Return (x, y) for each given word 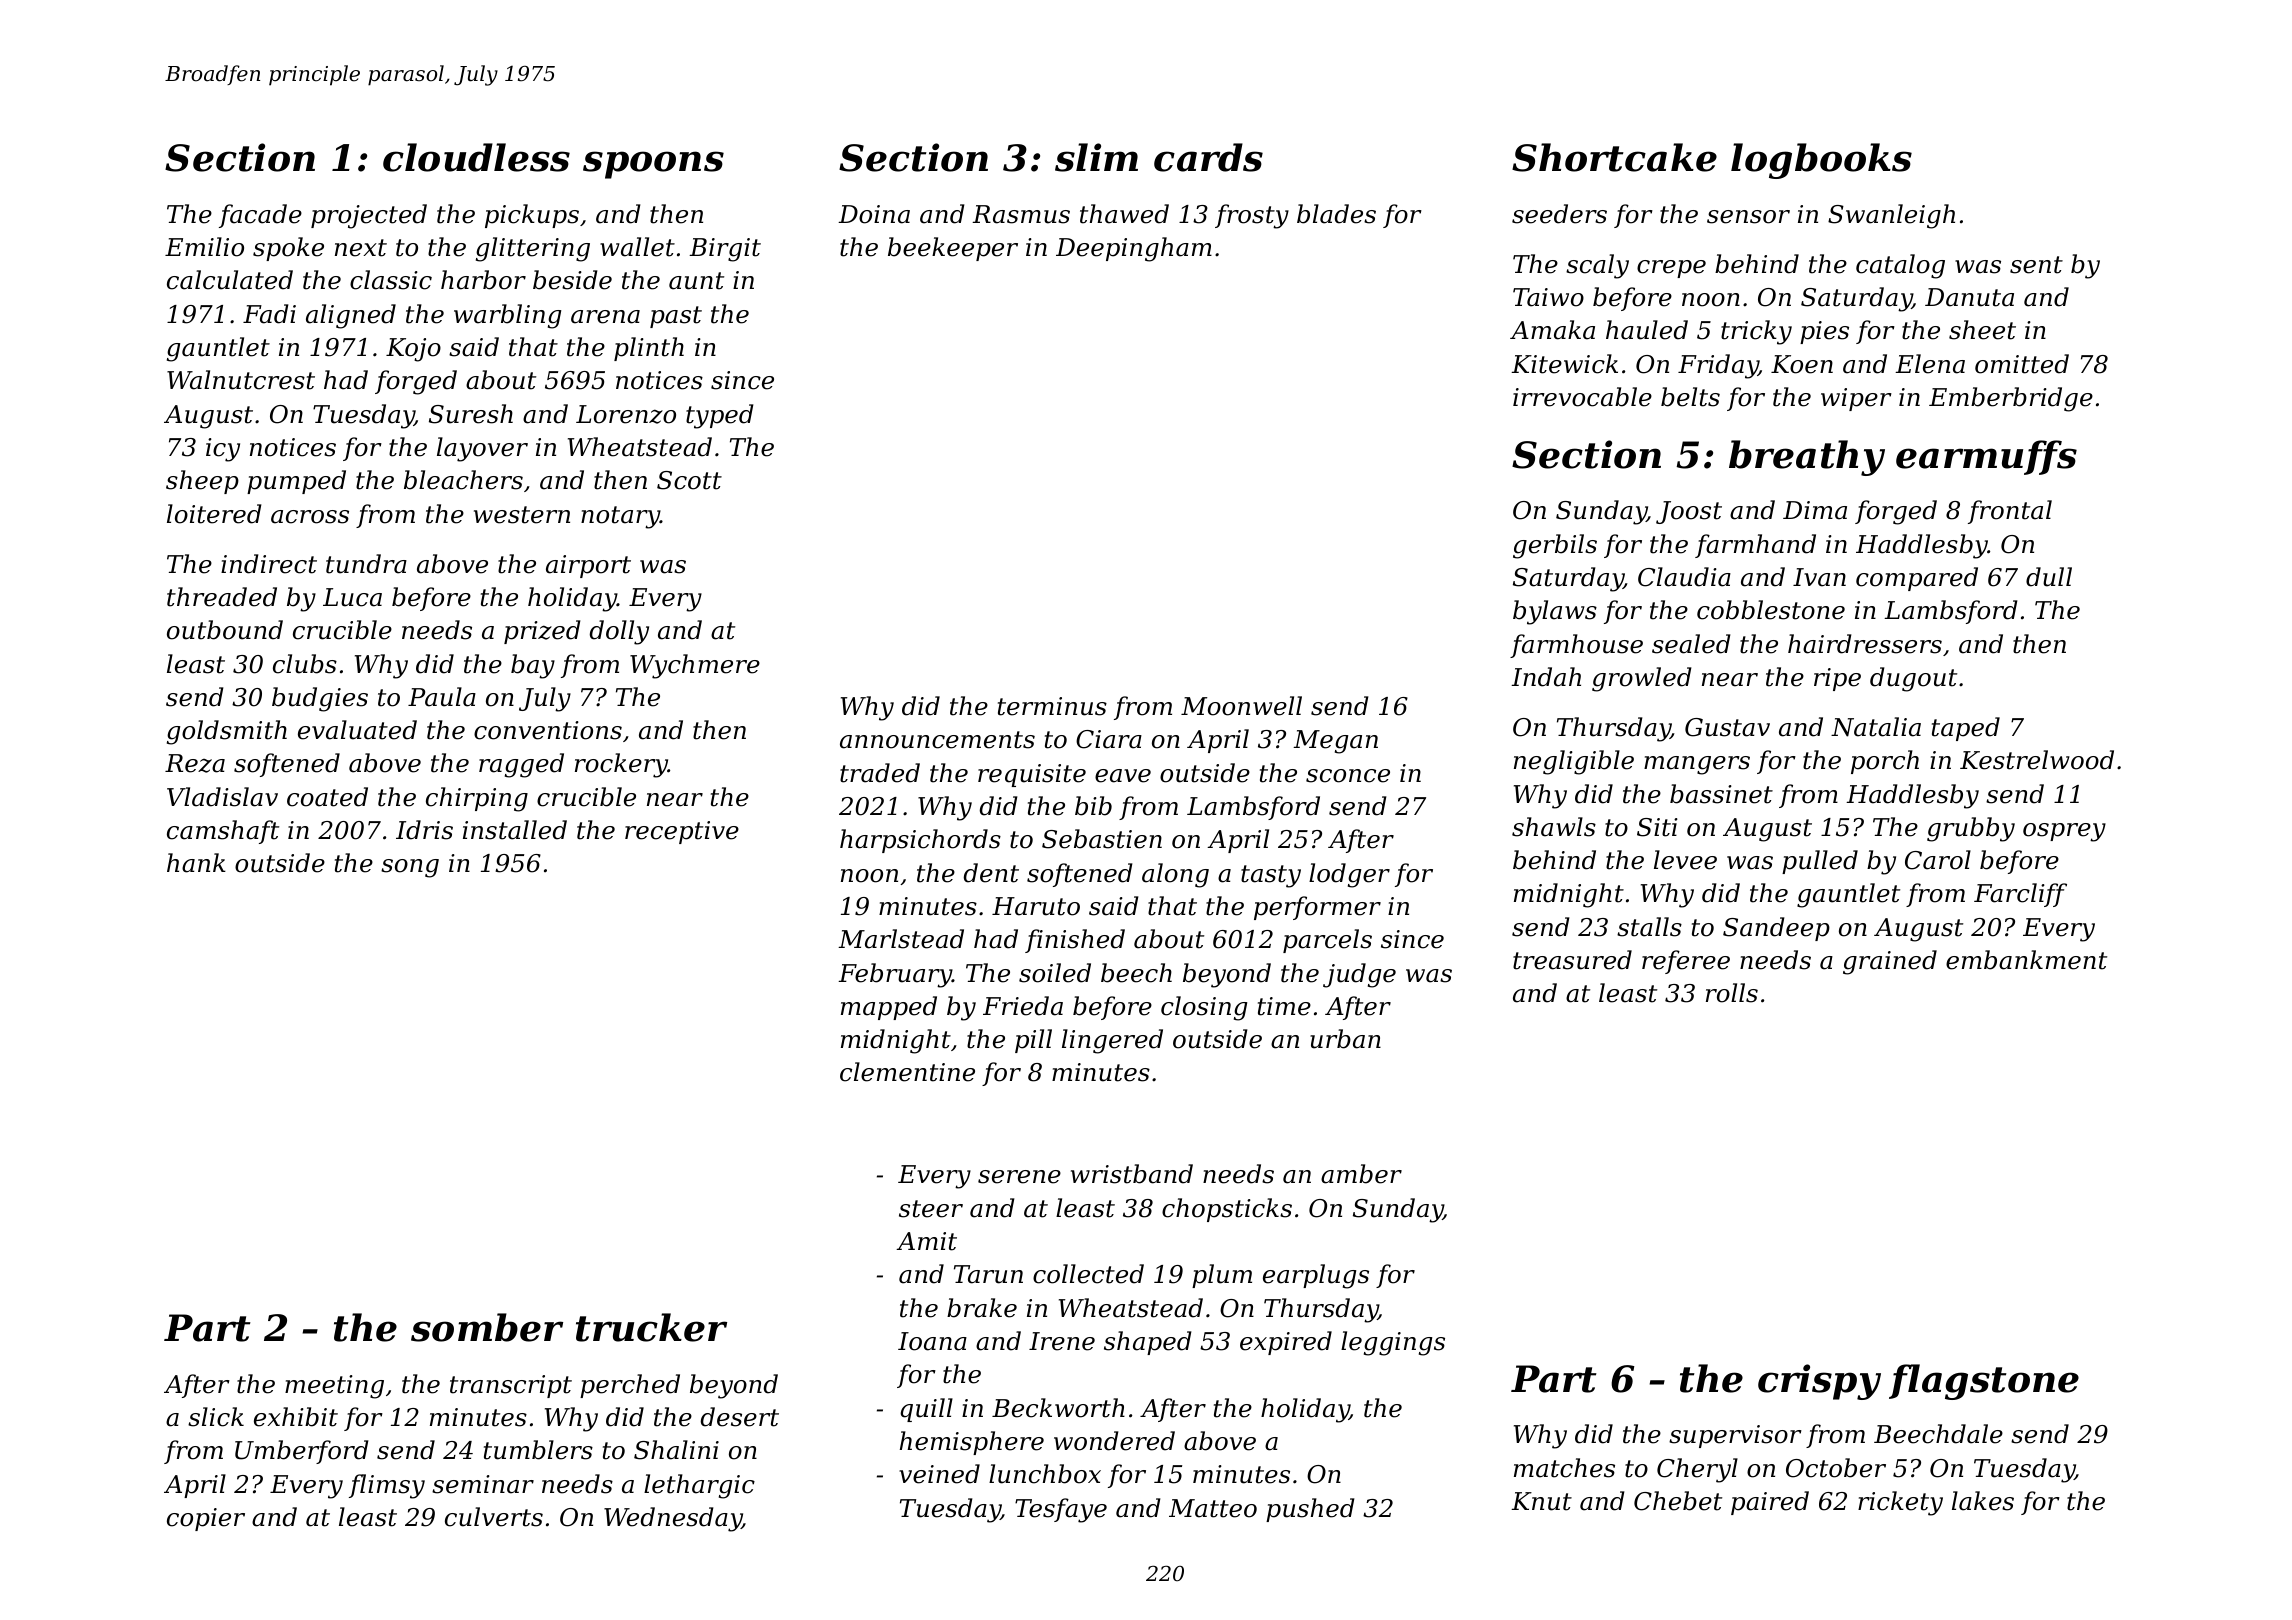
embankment (2026, 960)
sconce (1348, 776)
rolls (1732, 993)
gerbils (1555, 546)
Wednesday (673, 1519)
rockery (621, 765)
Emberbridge (2011, 399)
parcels (1327, 941)
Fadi (269, 314)
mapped (889, 1008)
